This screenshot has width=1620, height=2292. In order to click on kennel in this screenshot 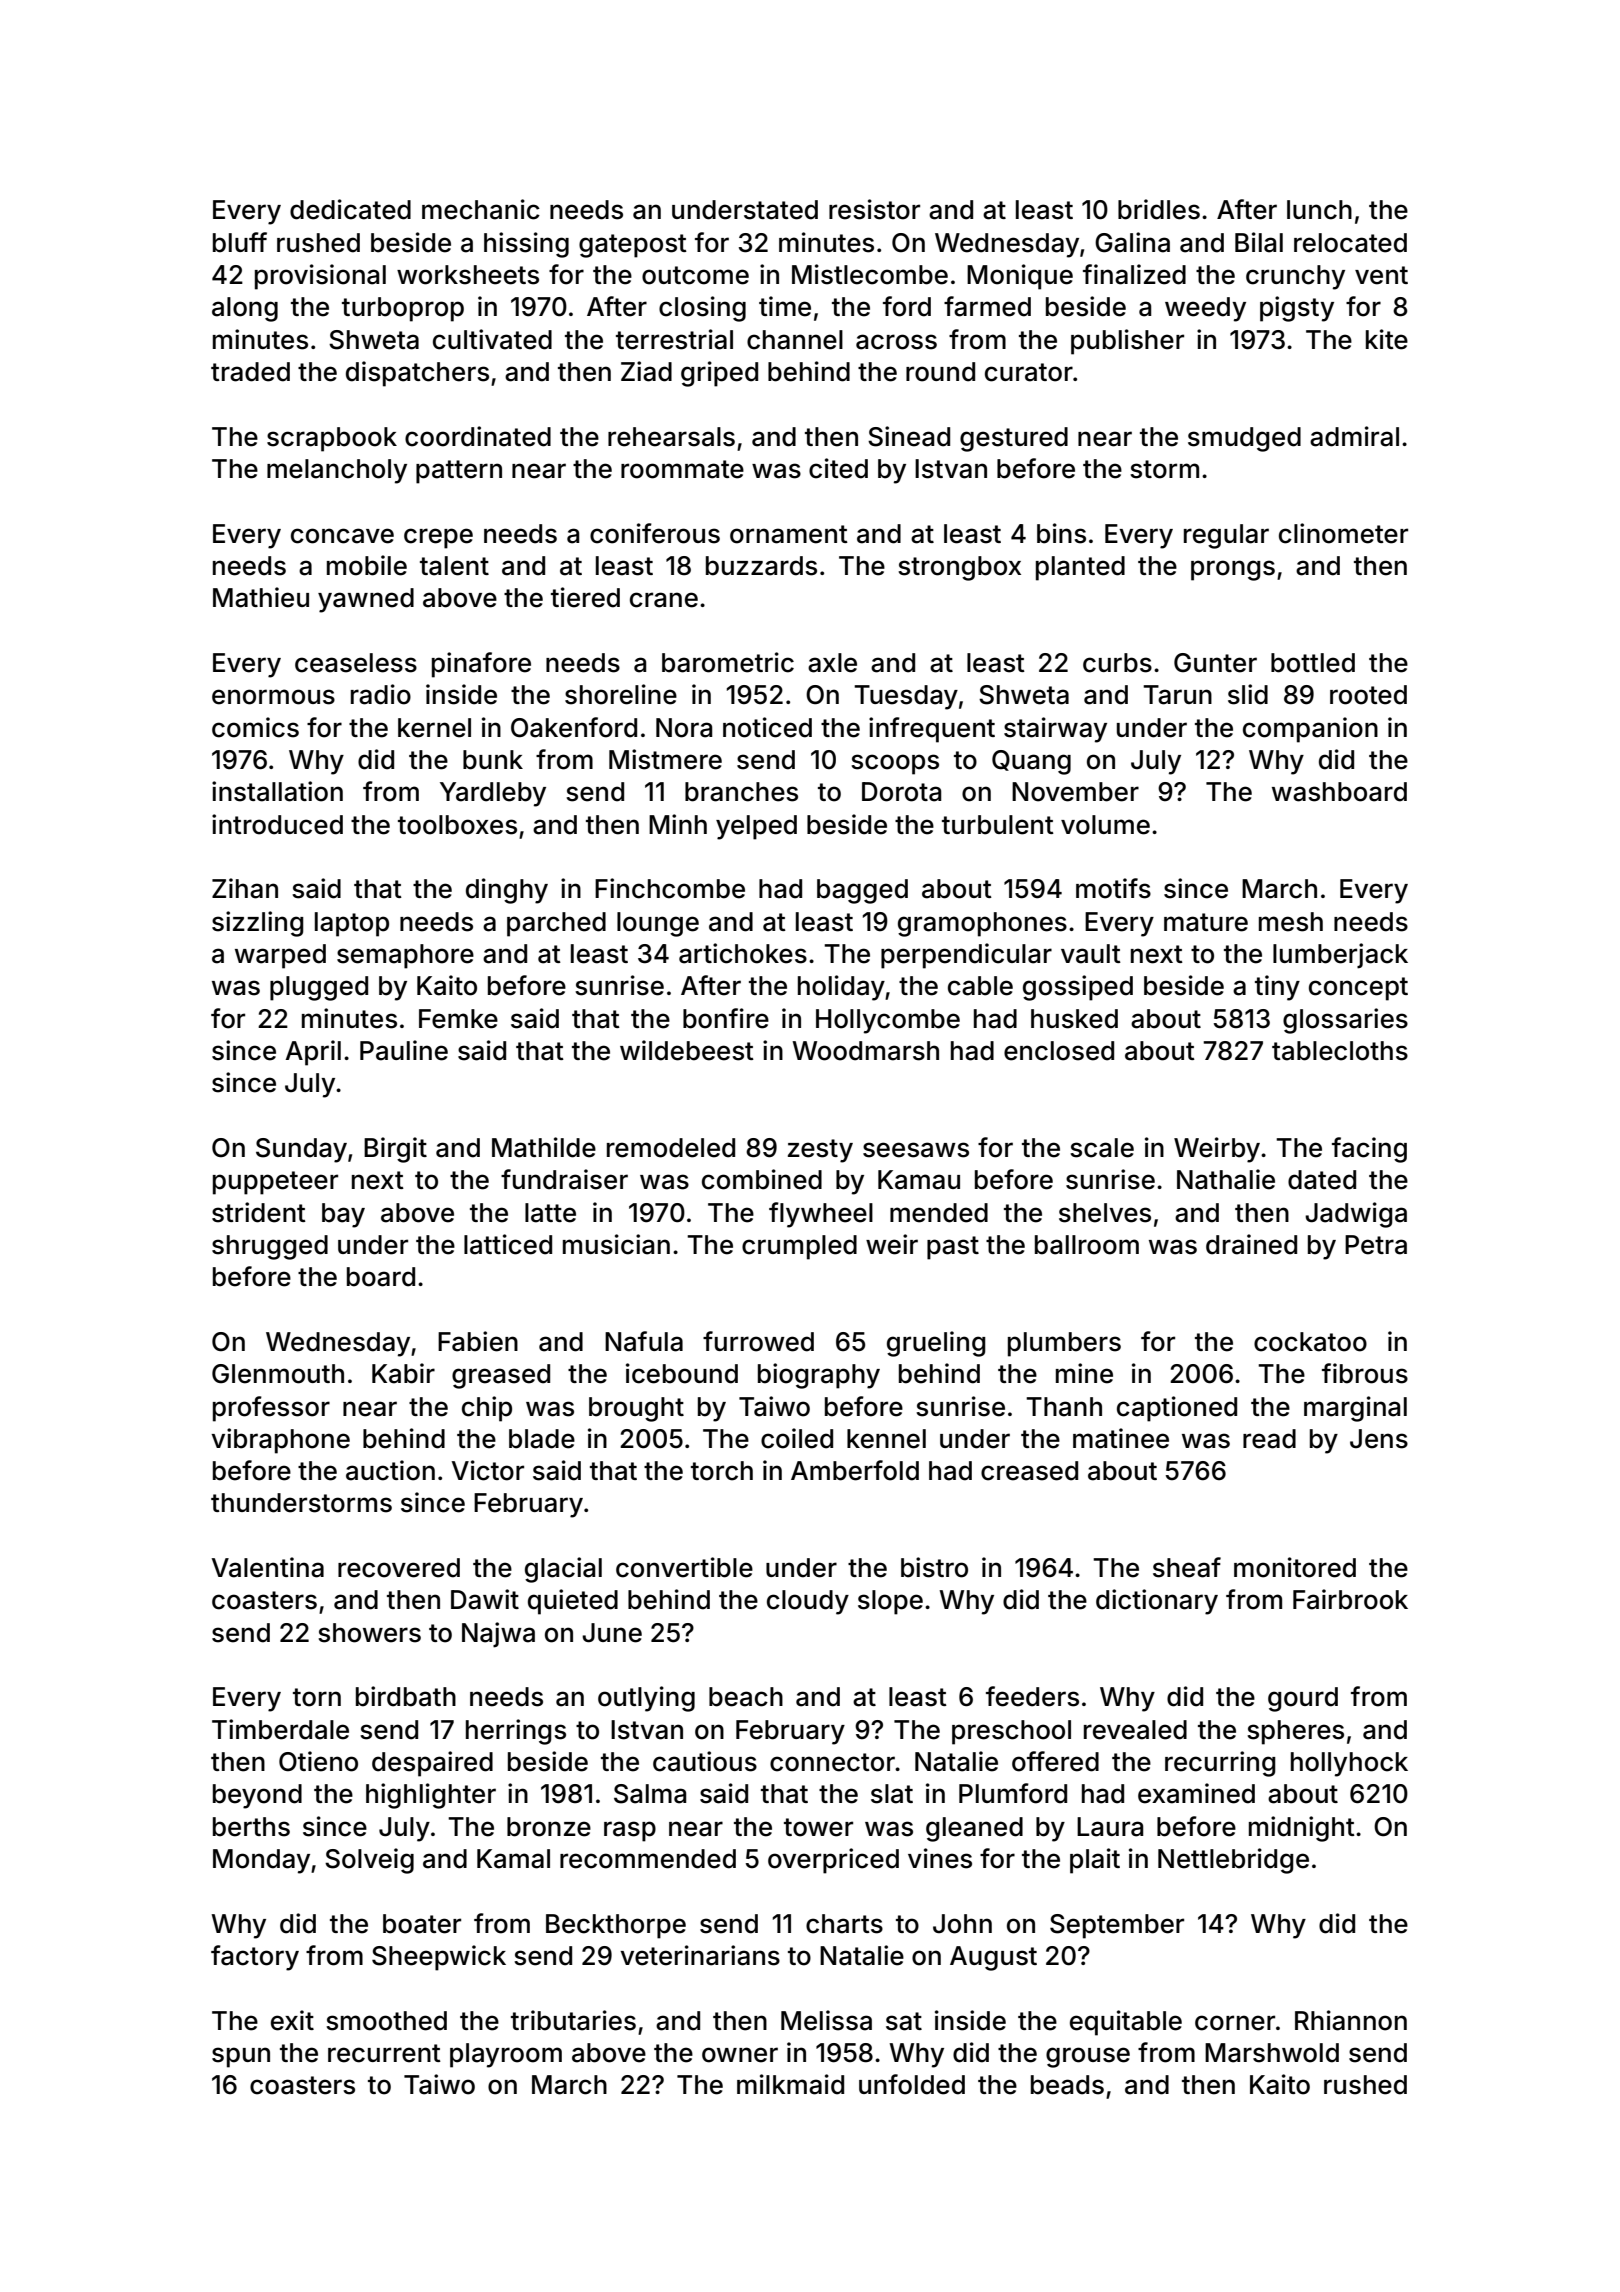, I will do `click(886, 1439)`.
